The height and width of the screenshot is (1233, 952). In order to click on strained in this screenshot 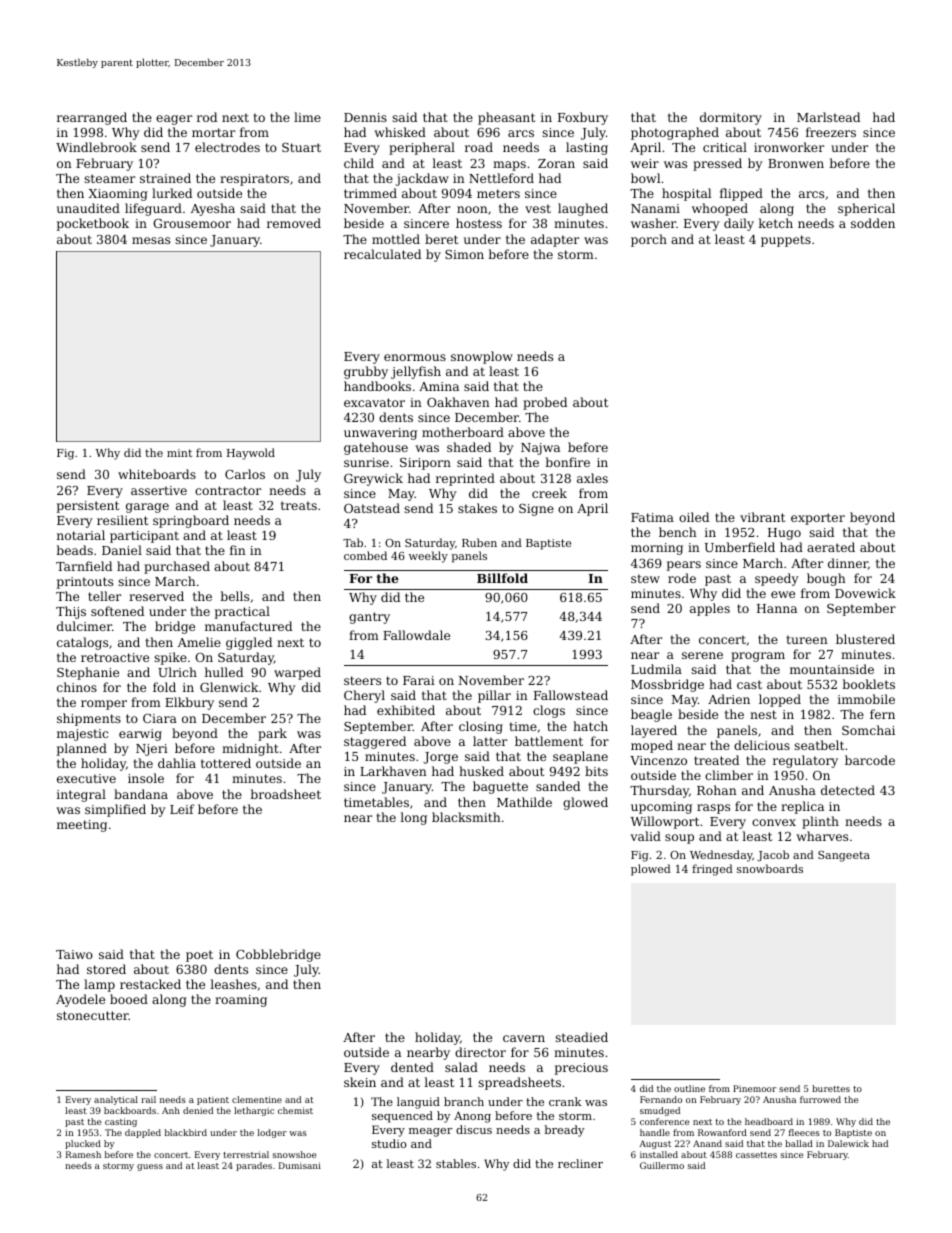, I will do `click(165, 178)`.
